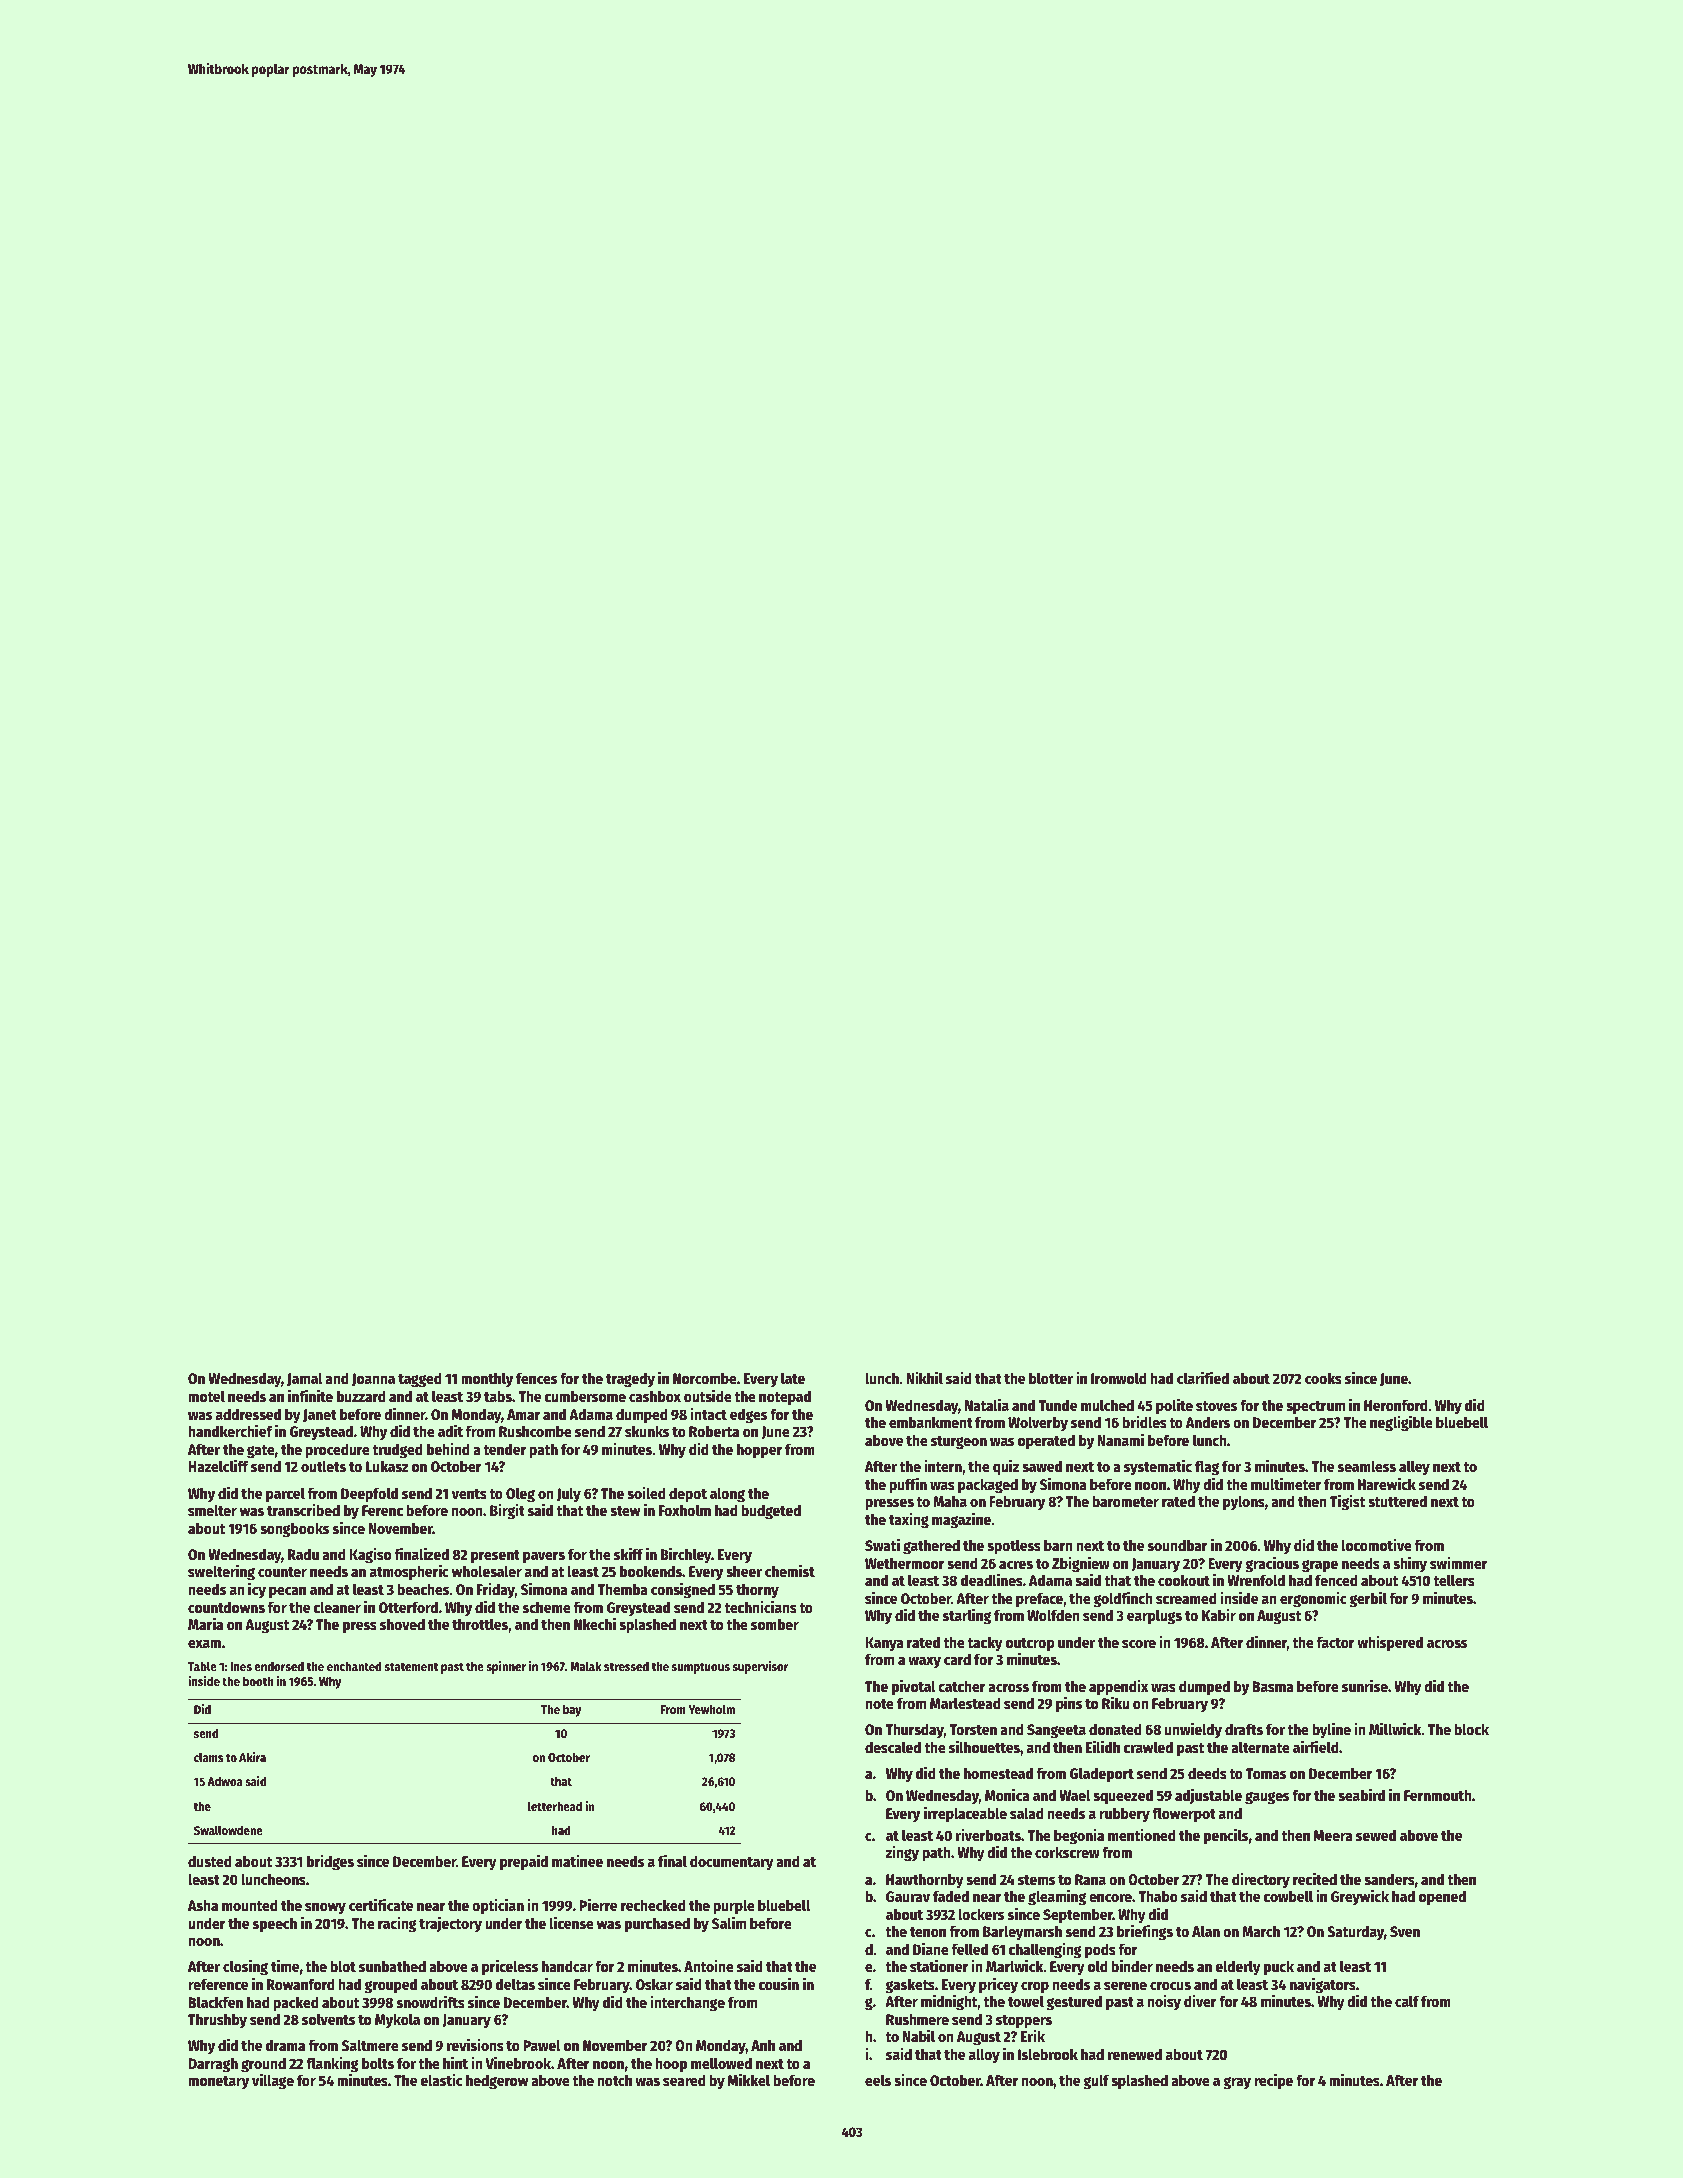  I want to click on cooks, so click(1323, 1378).
